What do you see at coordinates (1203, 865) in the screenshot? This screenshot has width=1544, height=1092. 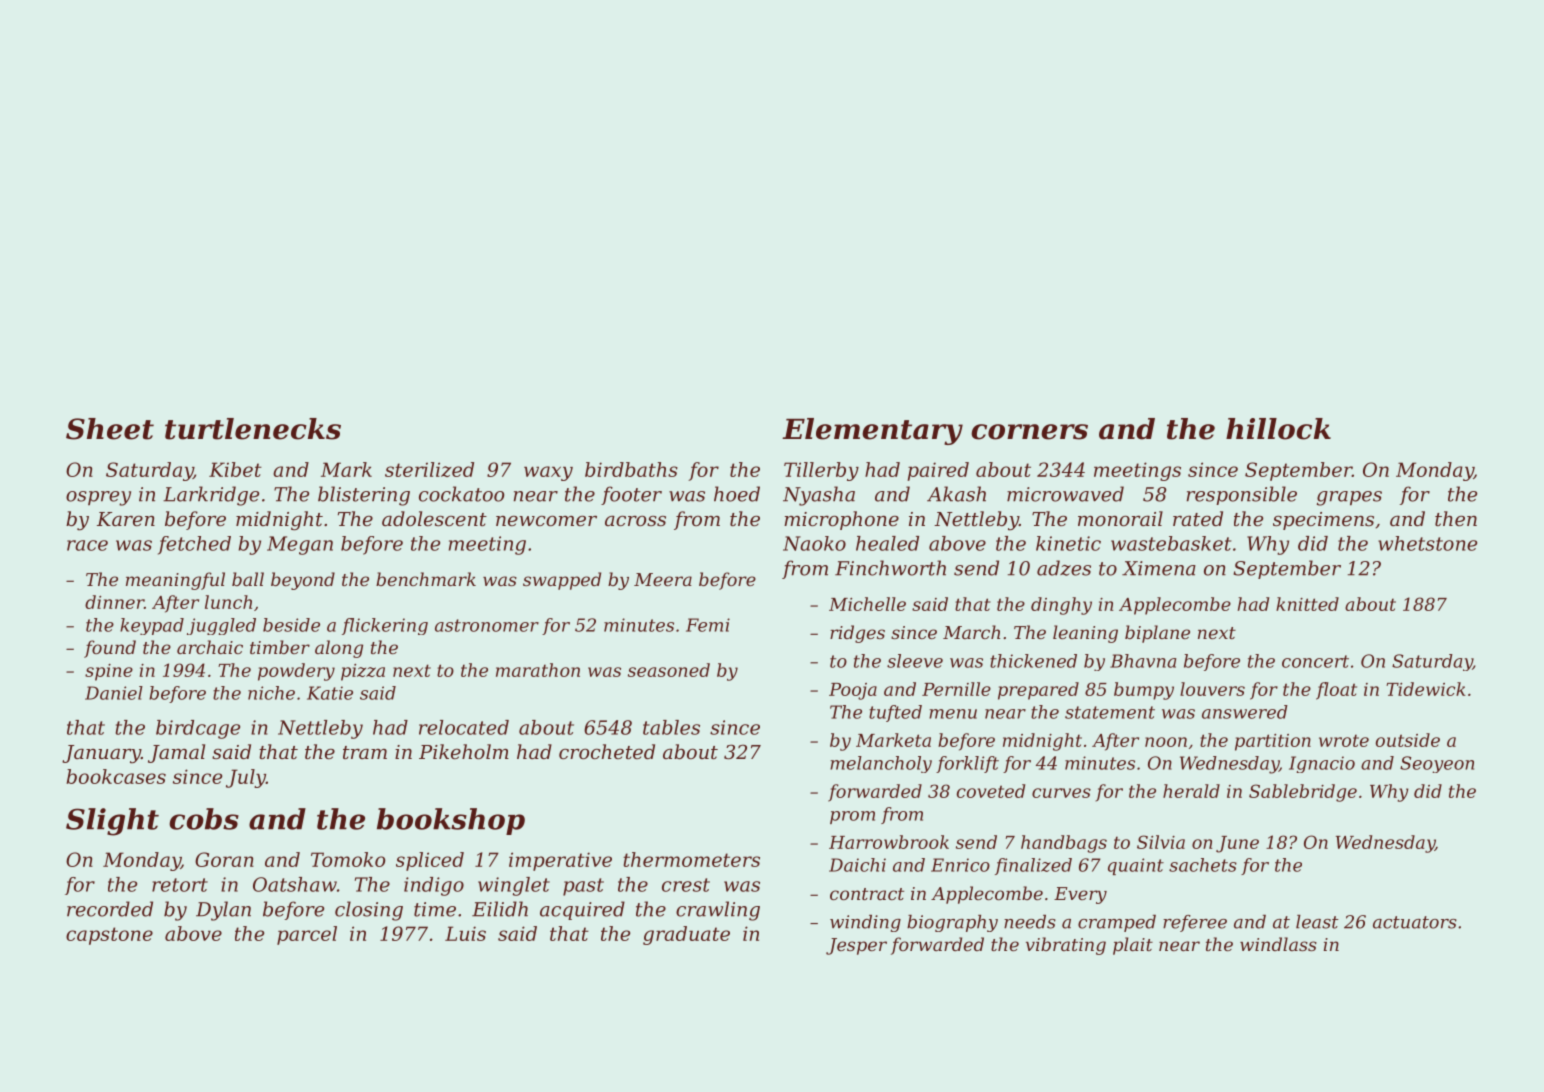 I see `sachets` at bounding box center [1203, 865].
